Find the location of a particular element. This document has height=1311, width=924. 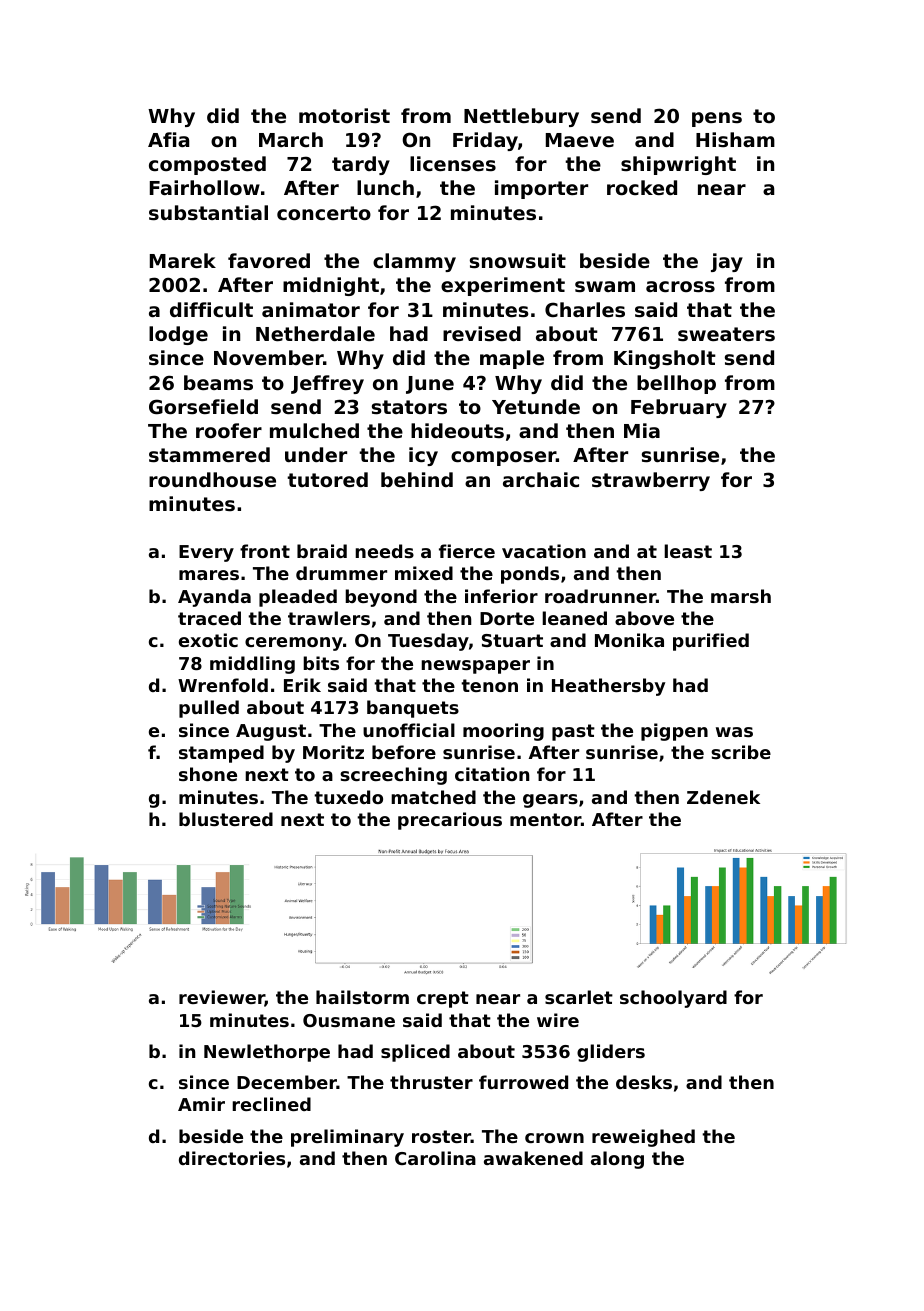

Nettlebury is located at coordinates (521, 117).
